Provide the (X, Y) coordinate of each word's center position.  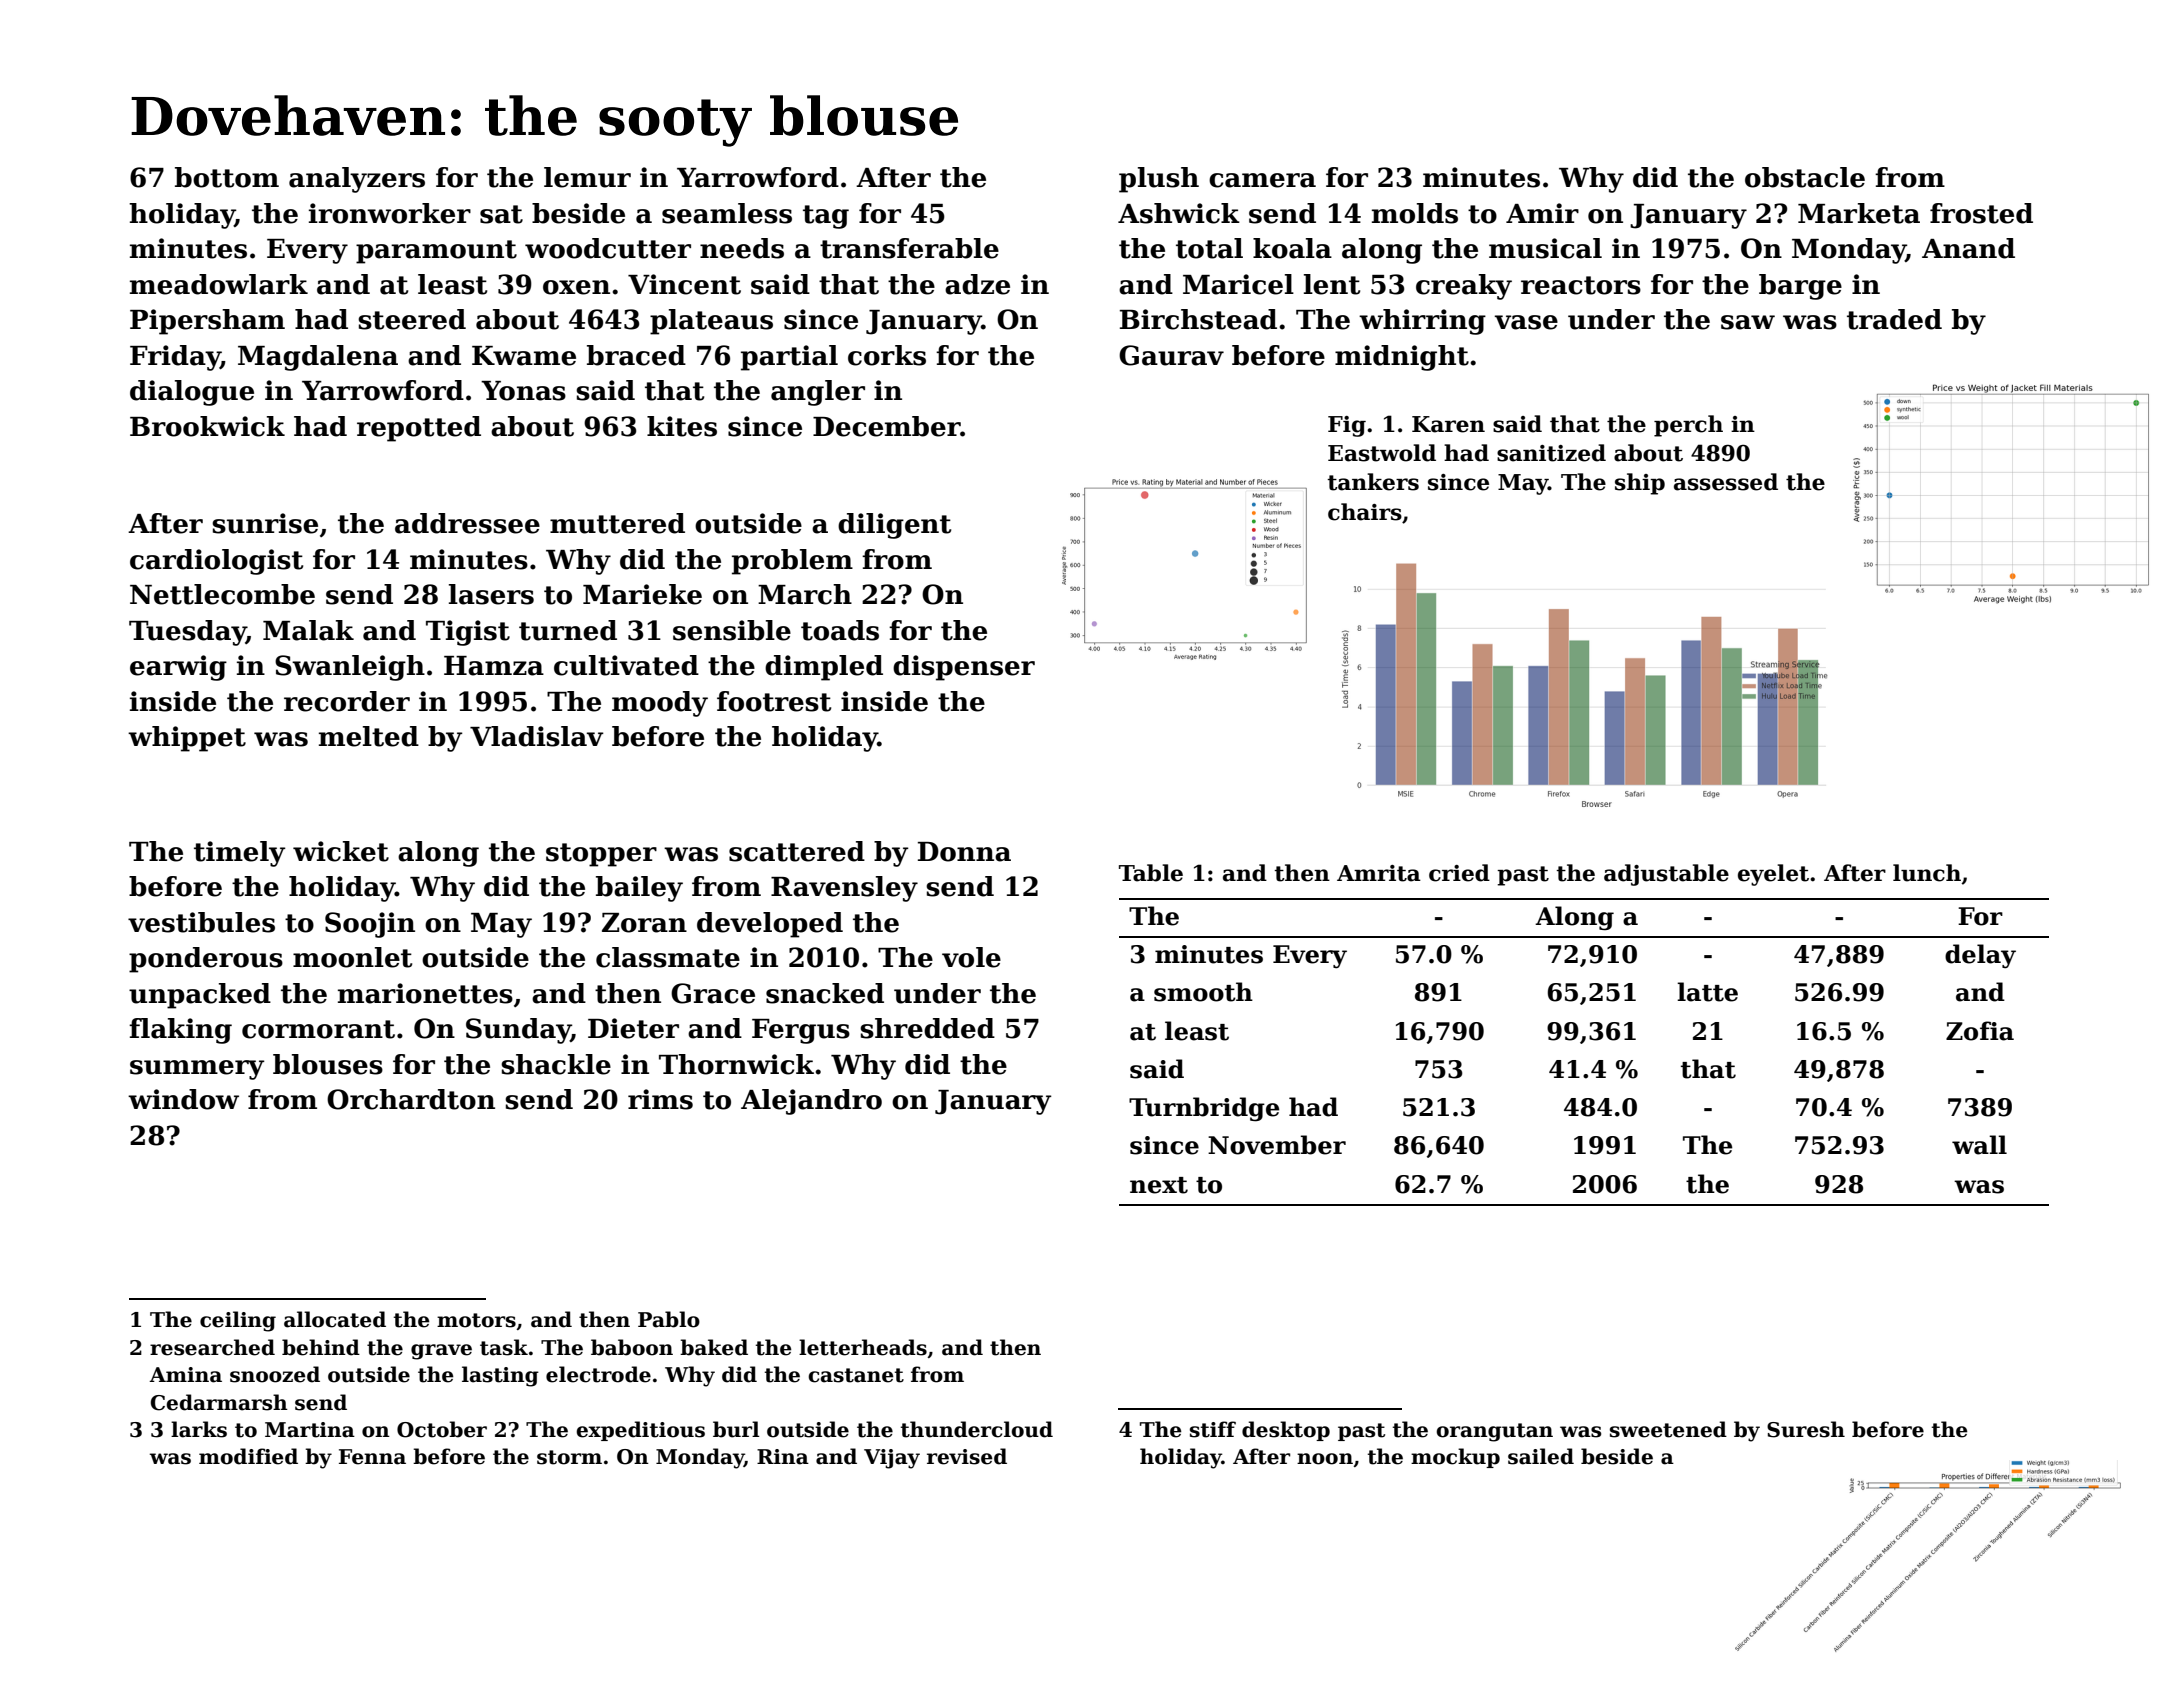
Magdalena (318, 358)
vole (971, 957)
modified (248, 1456)
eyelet (1773, 875)
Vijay (892, 1459)
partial (789, 358)
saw (1748, 322)
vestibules (201, 922)
